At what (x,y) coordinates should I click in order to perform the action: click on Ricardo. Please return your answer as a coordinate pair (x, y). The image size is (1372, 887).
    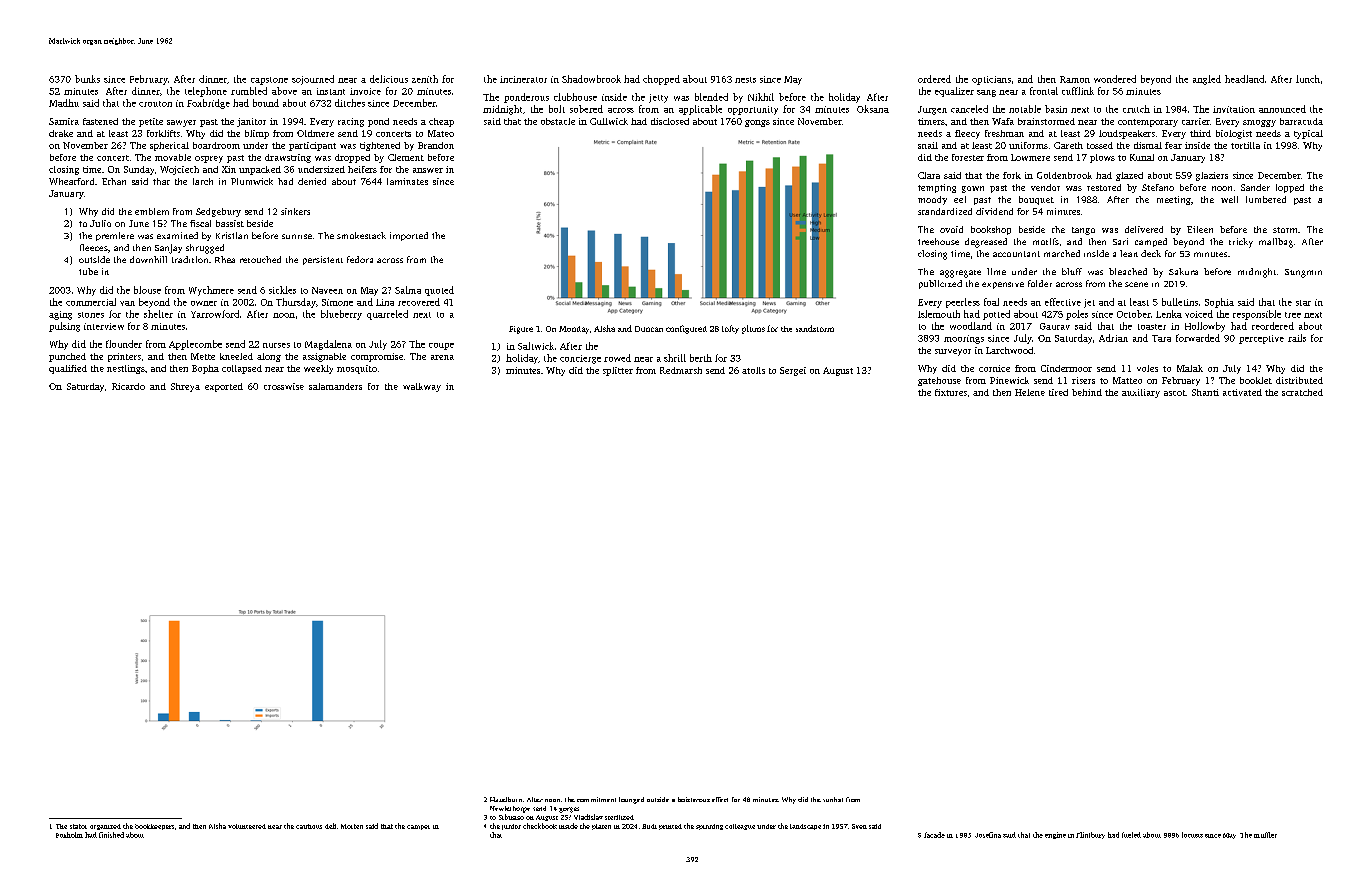
    Looking at the image, I should click on (128, 386).
